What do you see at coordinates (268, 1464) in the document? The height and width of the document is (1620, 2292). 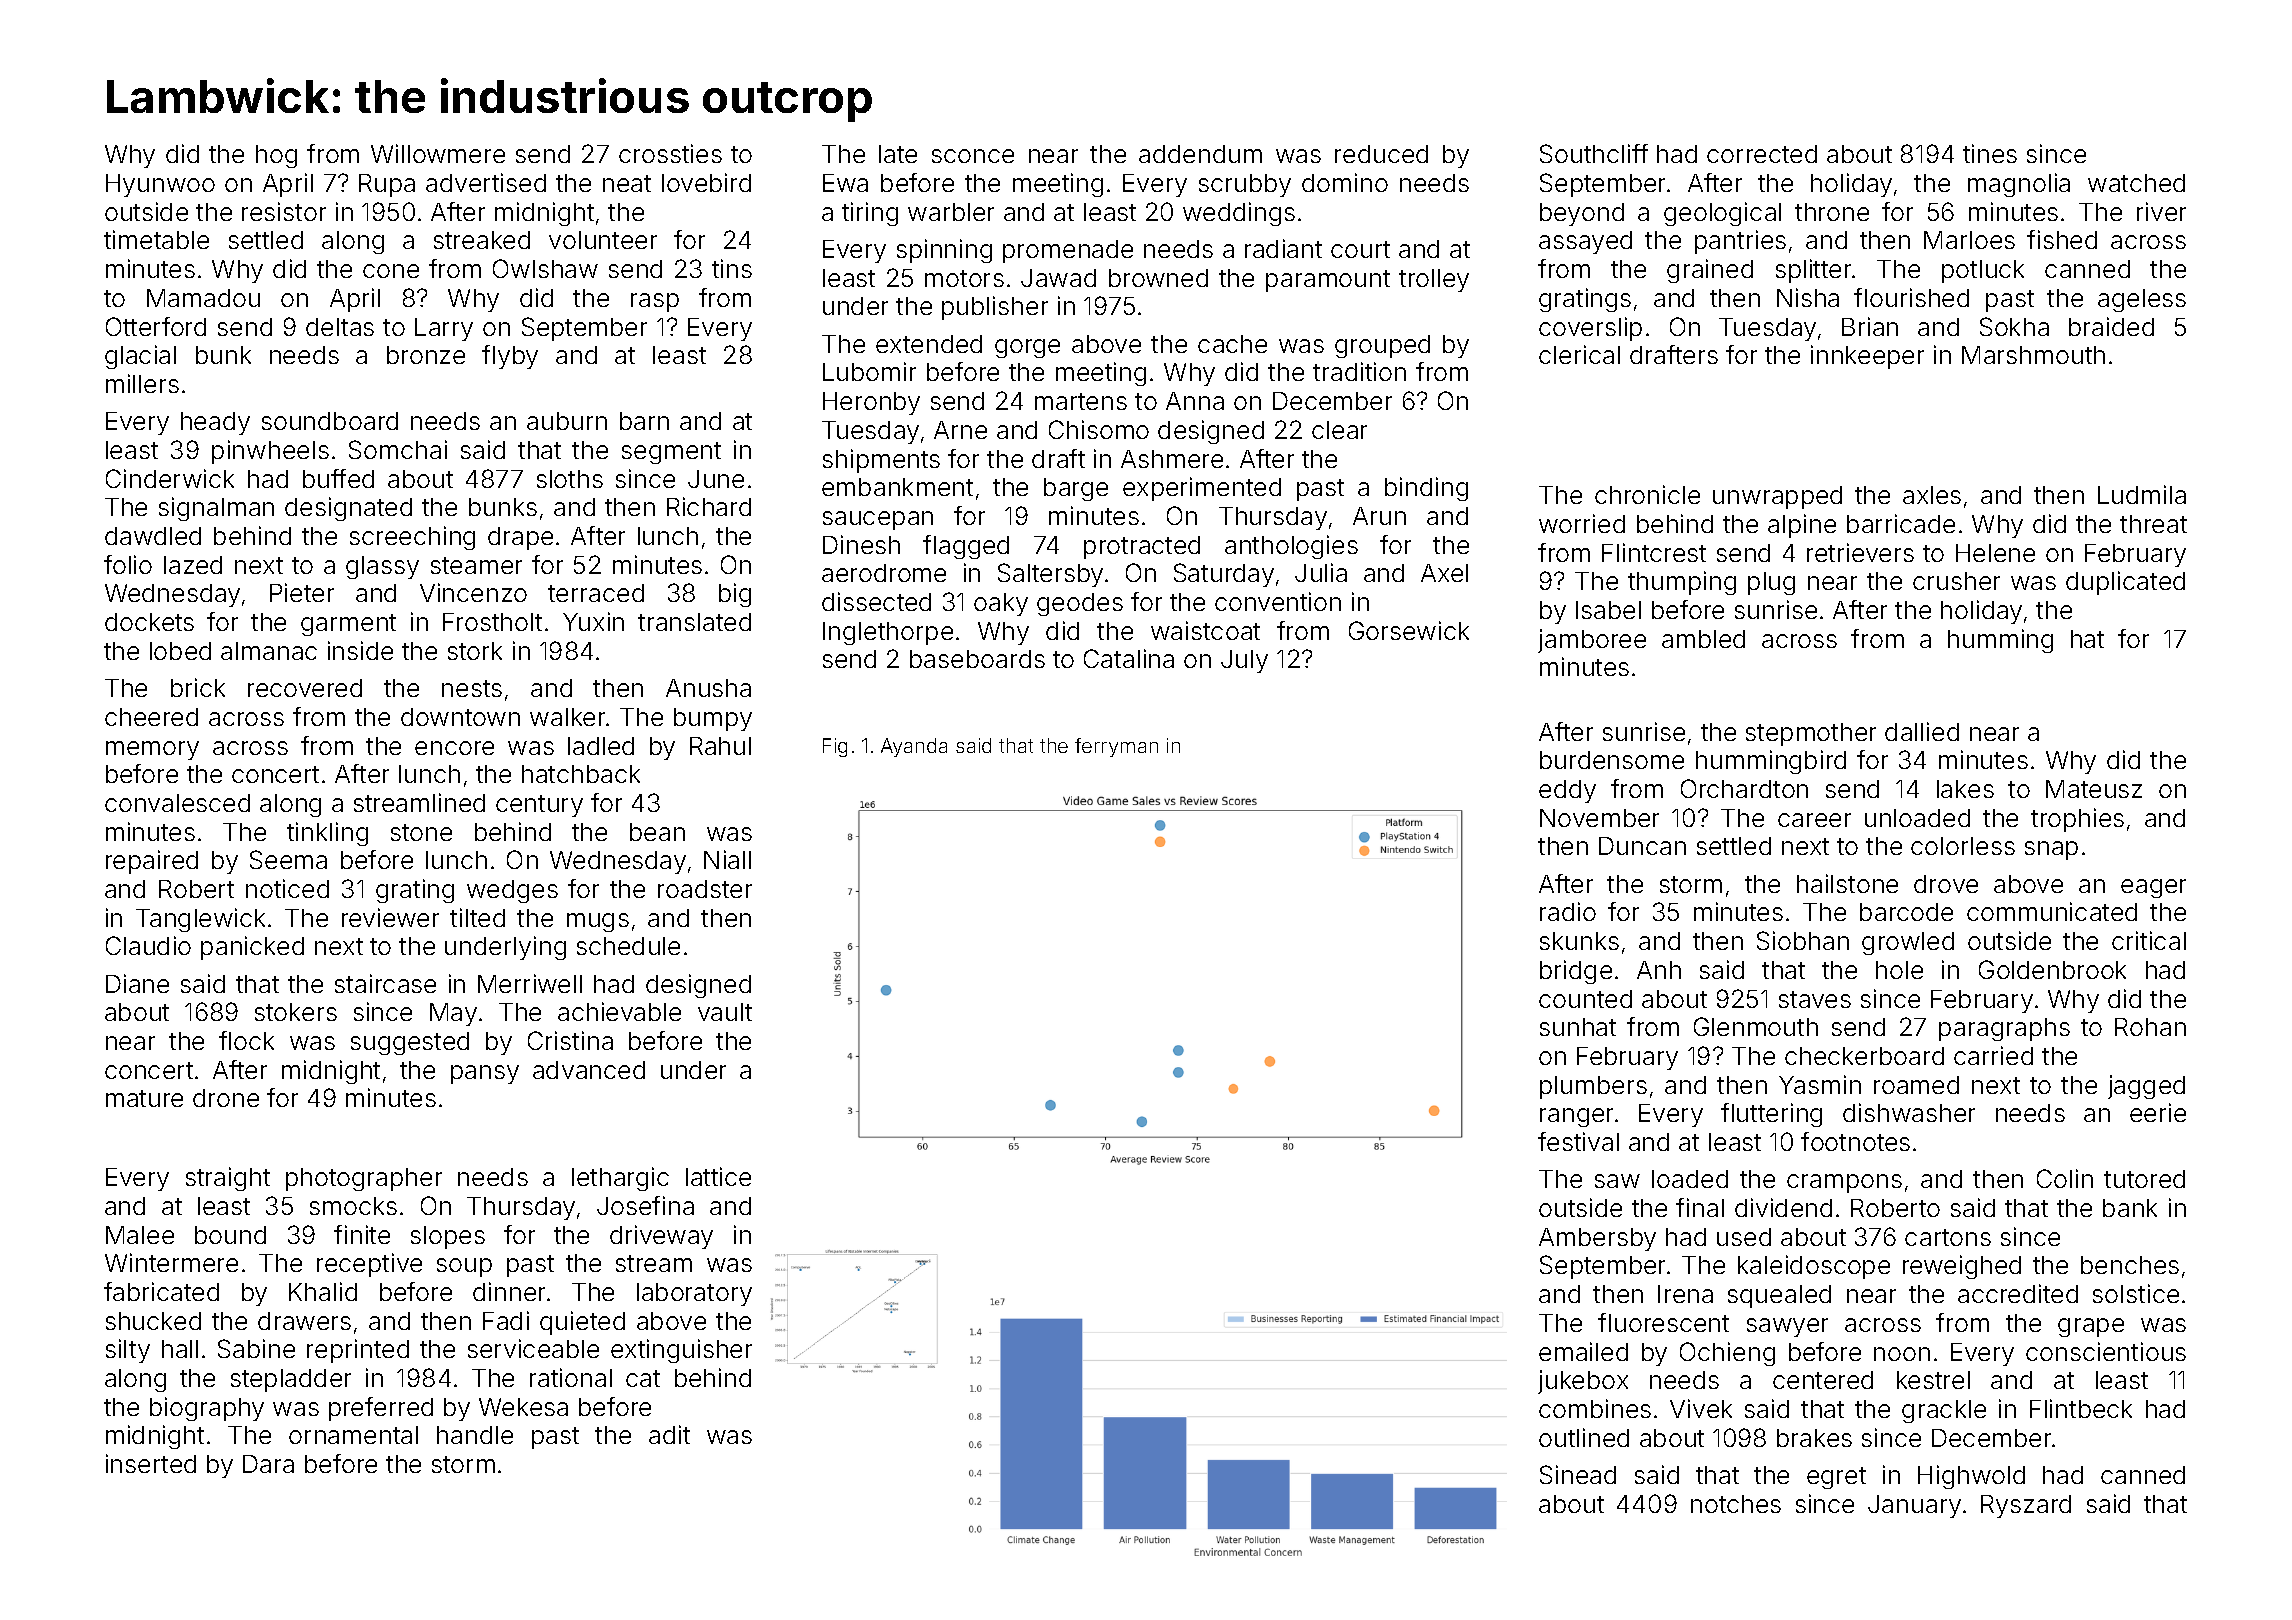 I see `Dara` at bounding box center [268, 1464].
